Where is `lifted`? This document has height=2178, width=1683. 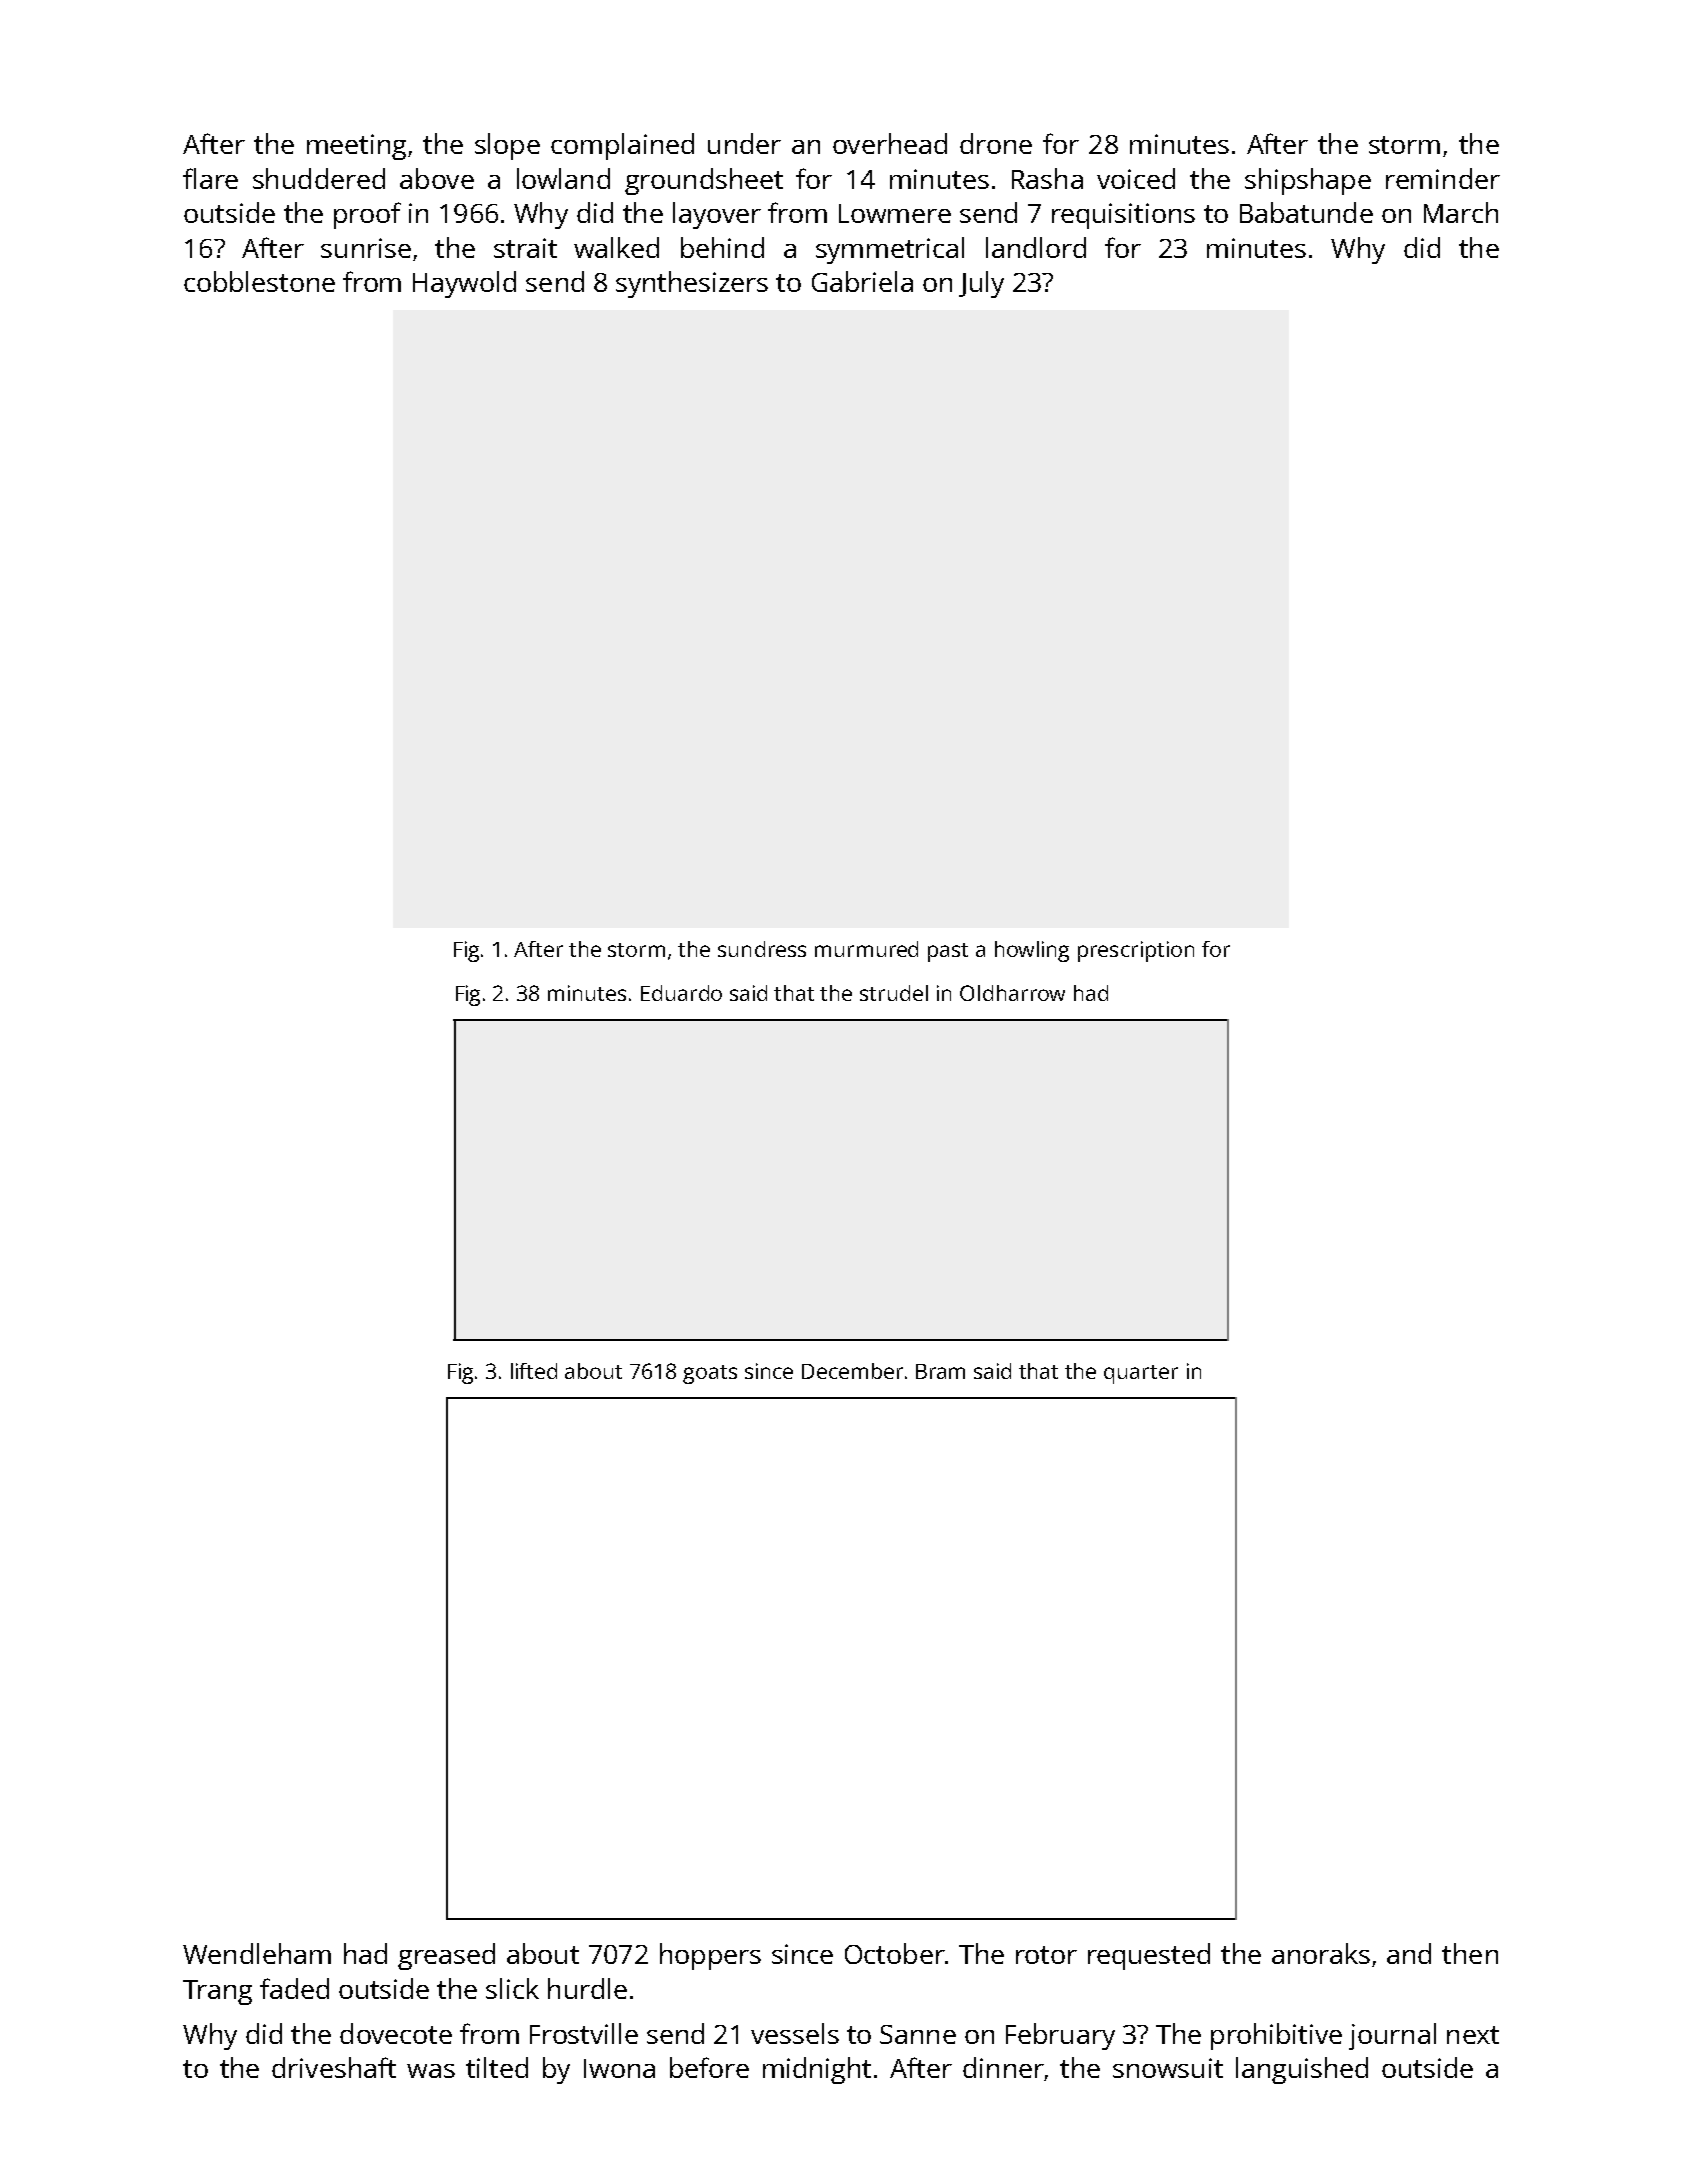
lifted is located at coordinates (534, 1371).
